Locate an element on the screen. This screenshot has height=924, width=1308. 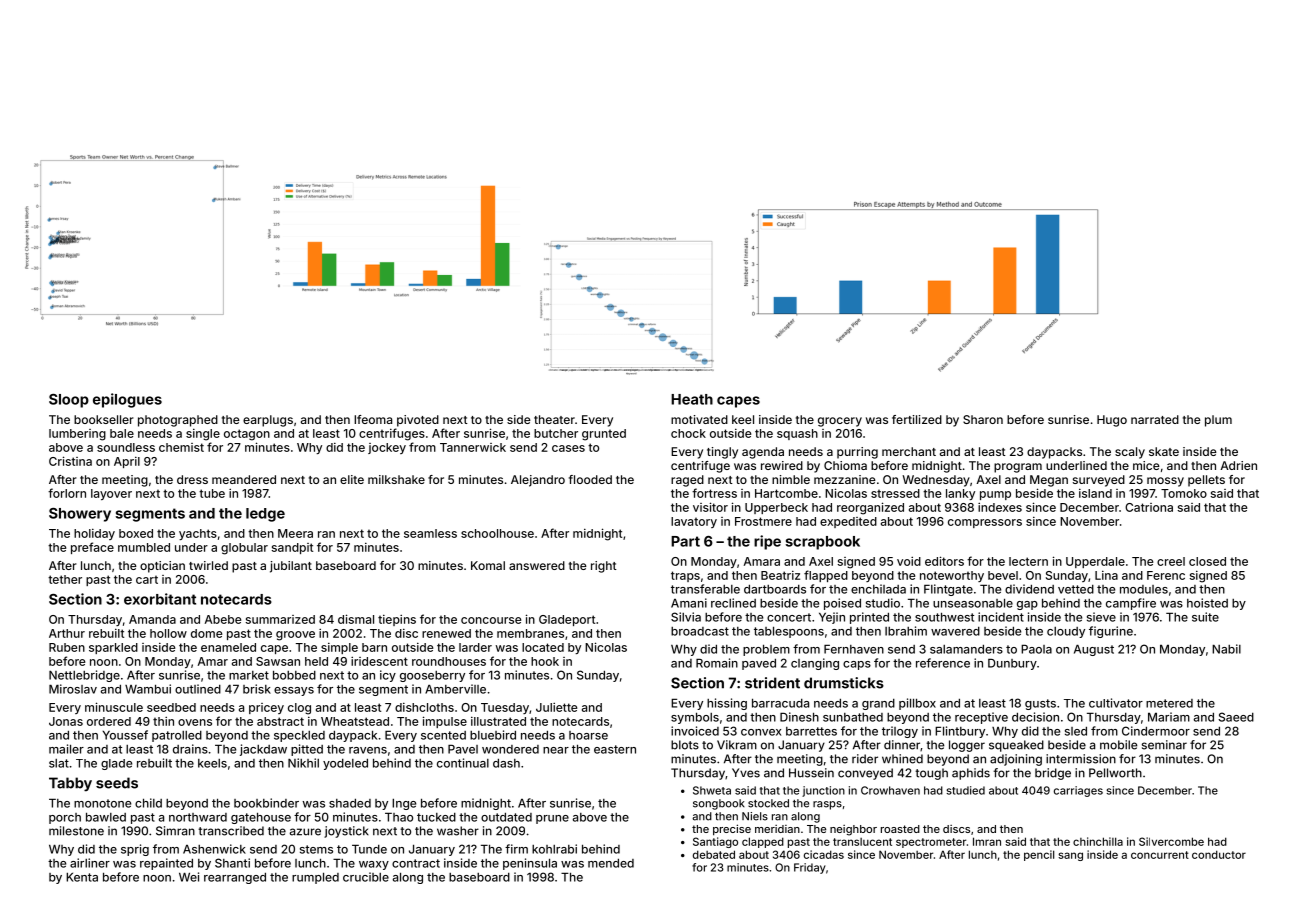
salamanders is located at coordinates (966, 649).
